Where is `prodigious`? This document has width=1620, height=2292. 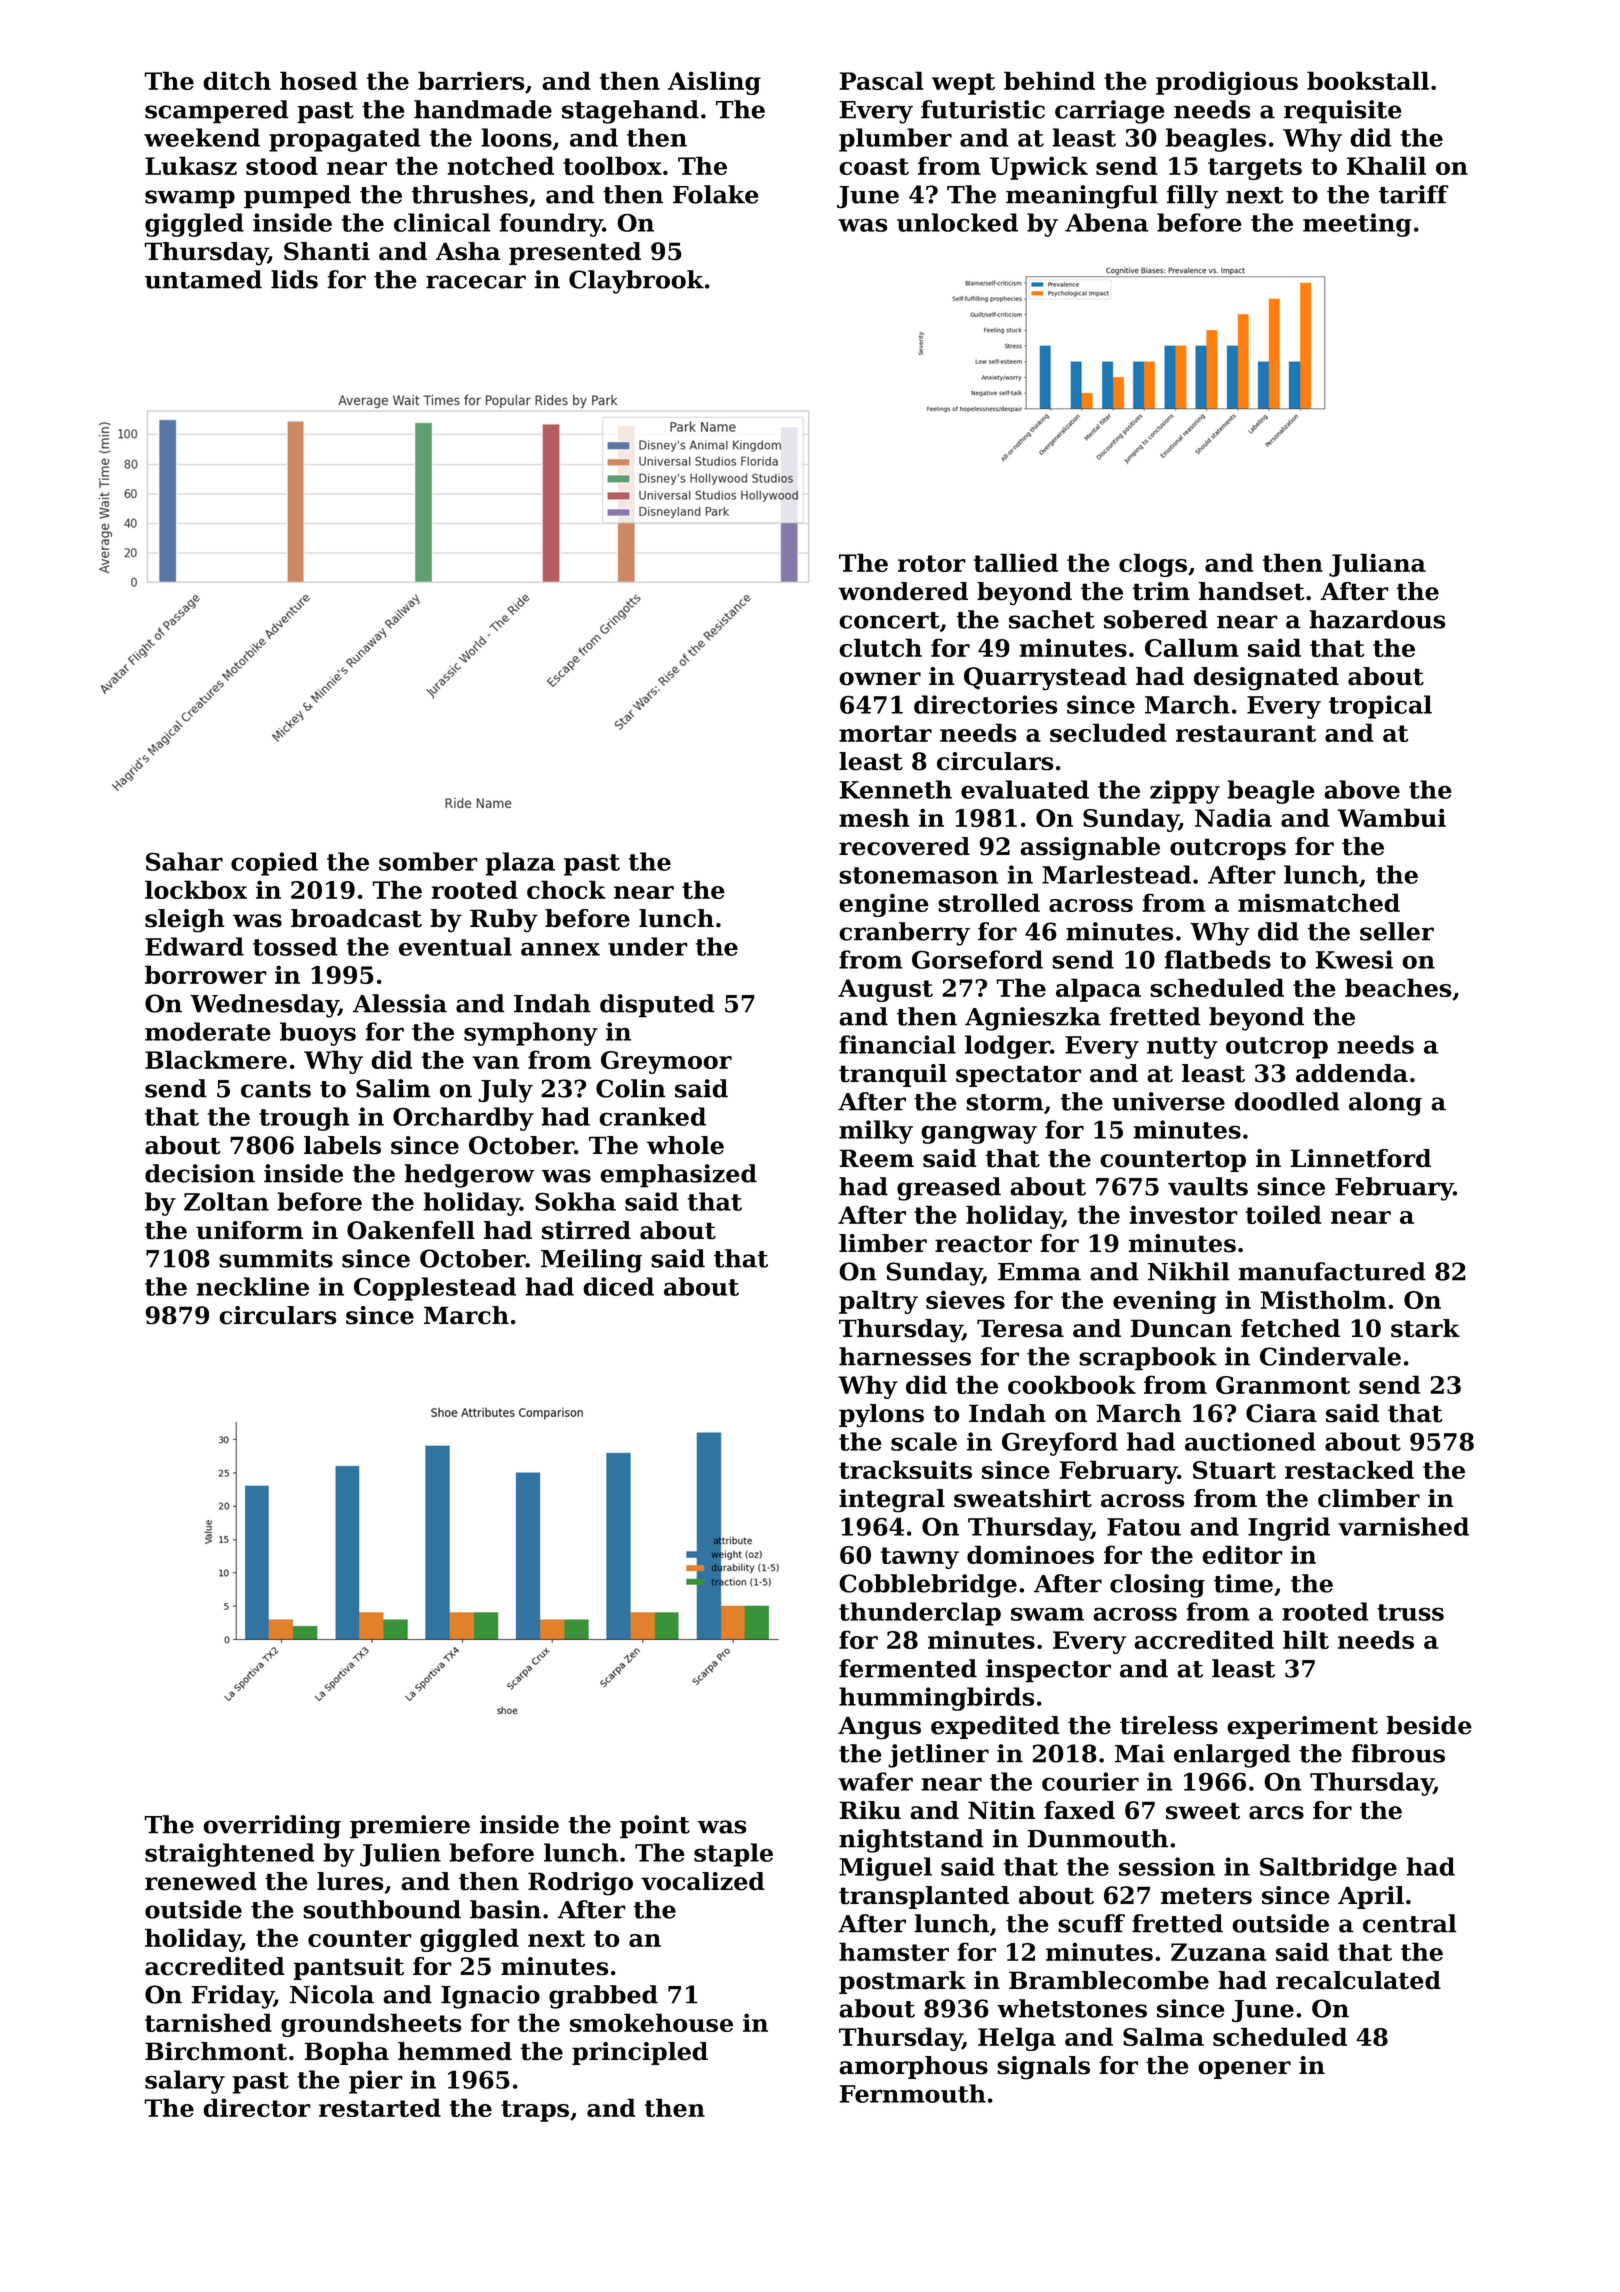
prodigious is located at coordinates (1227, 83).
